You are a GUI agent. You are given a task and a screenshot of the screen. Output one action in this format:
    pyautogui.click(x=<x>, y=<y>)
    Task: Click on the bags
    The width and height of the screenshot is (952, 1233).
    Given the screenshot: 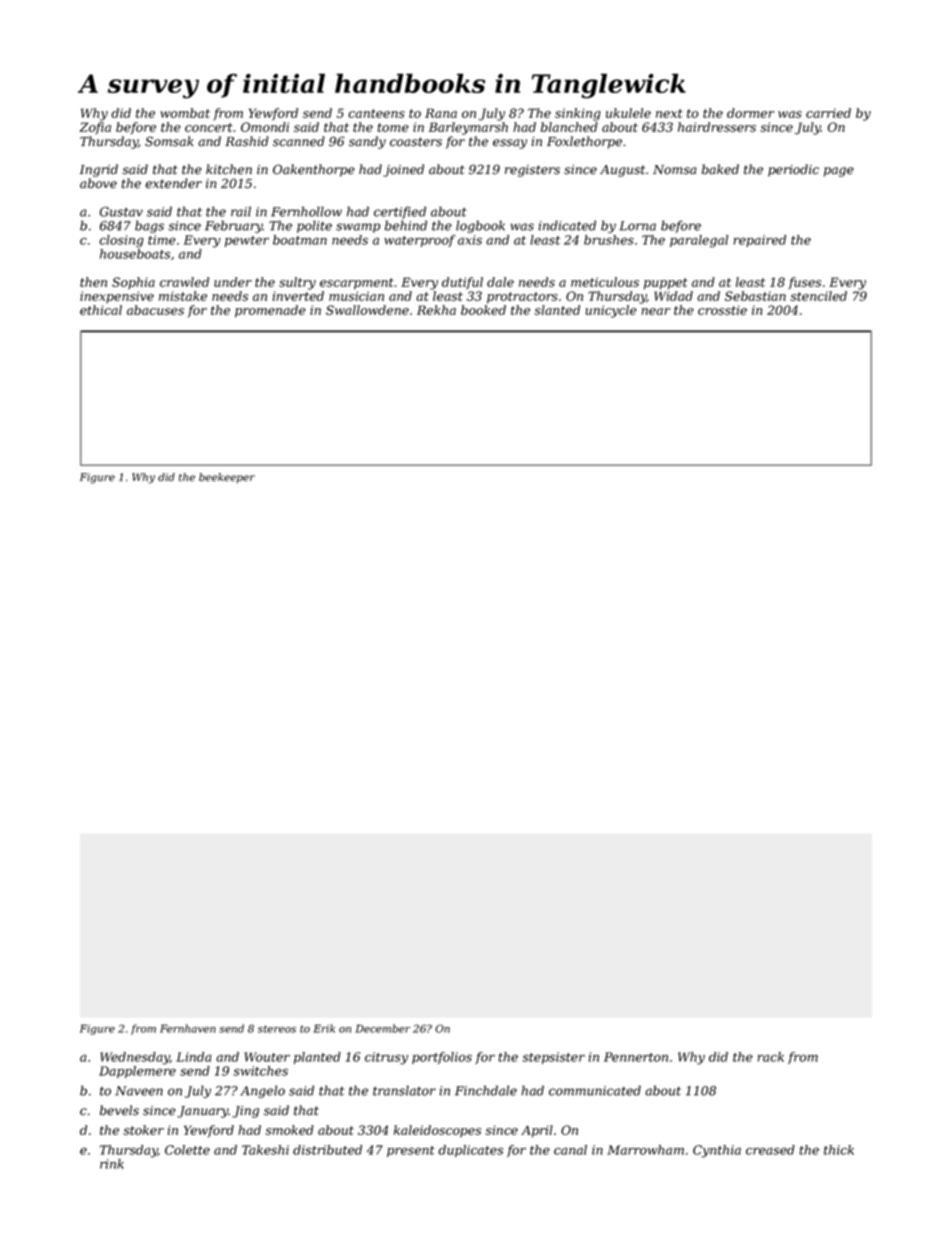 What is the action you would take?
    pyautogui.click(x=149, y=226)
